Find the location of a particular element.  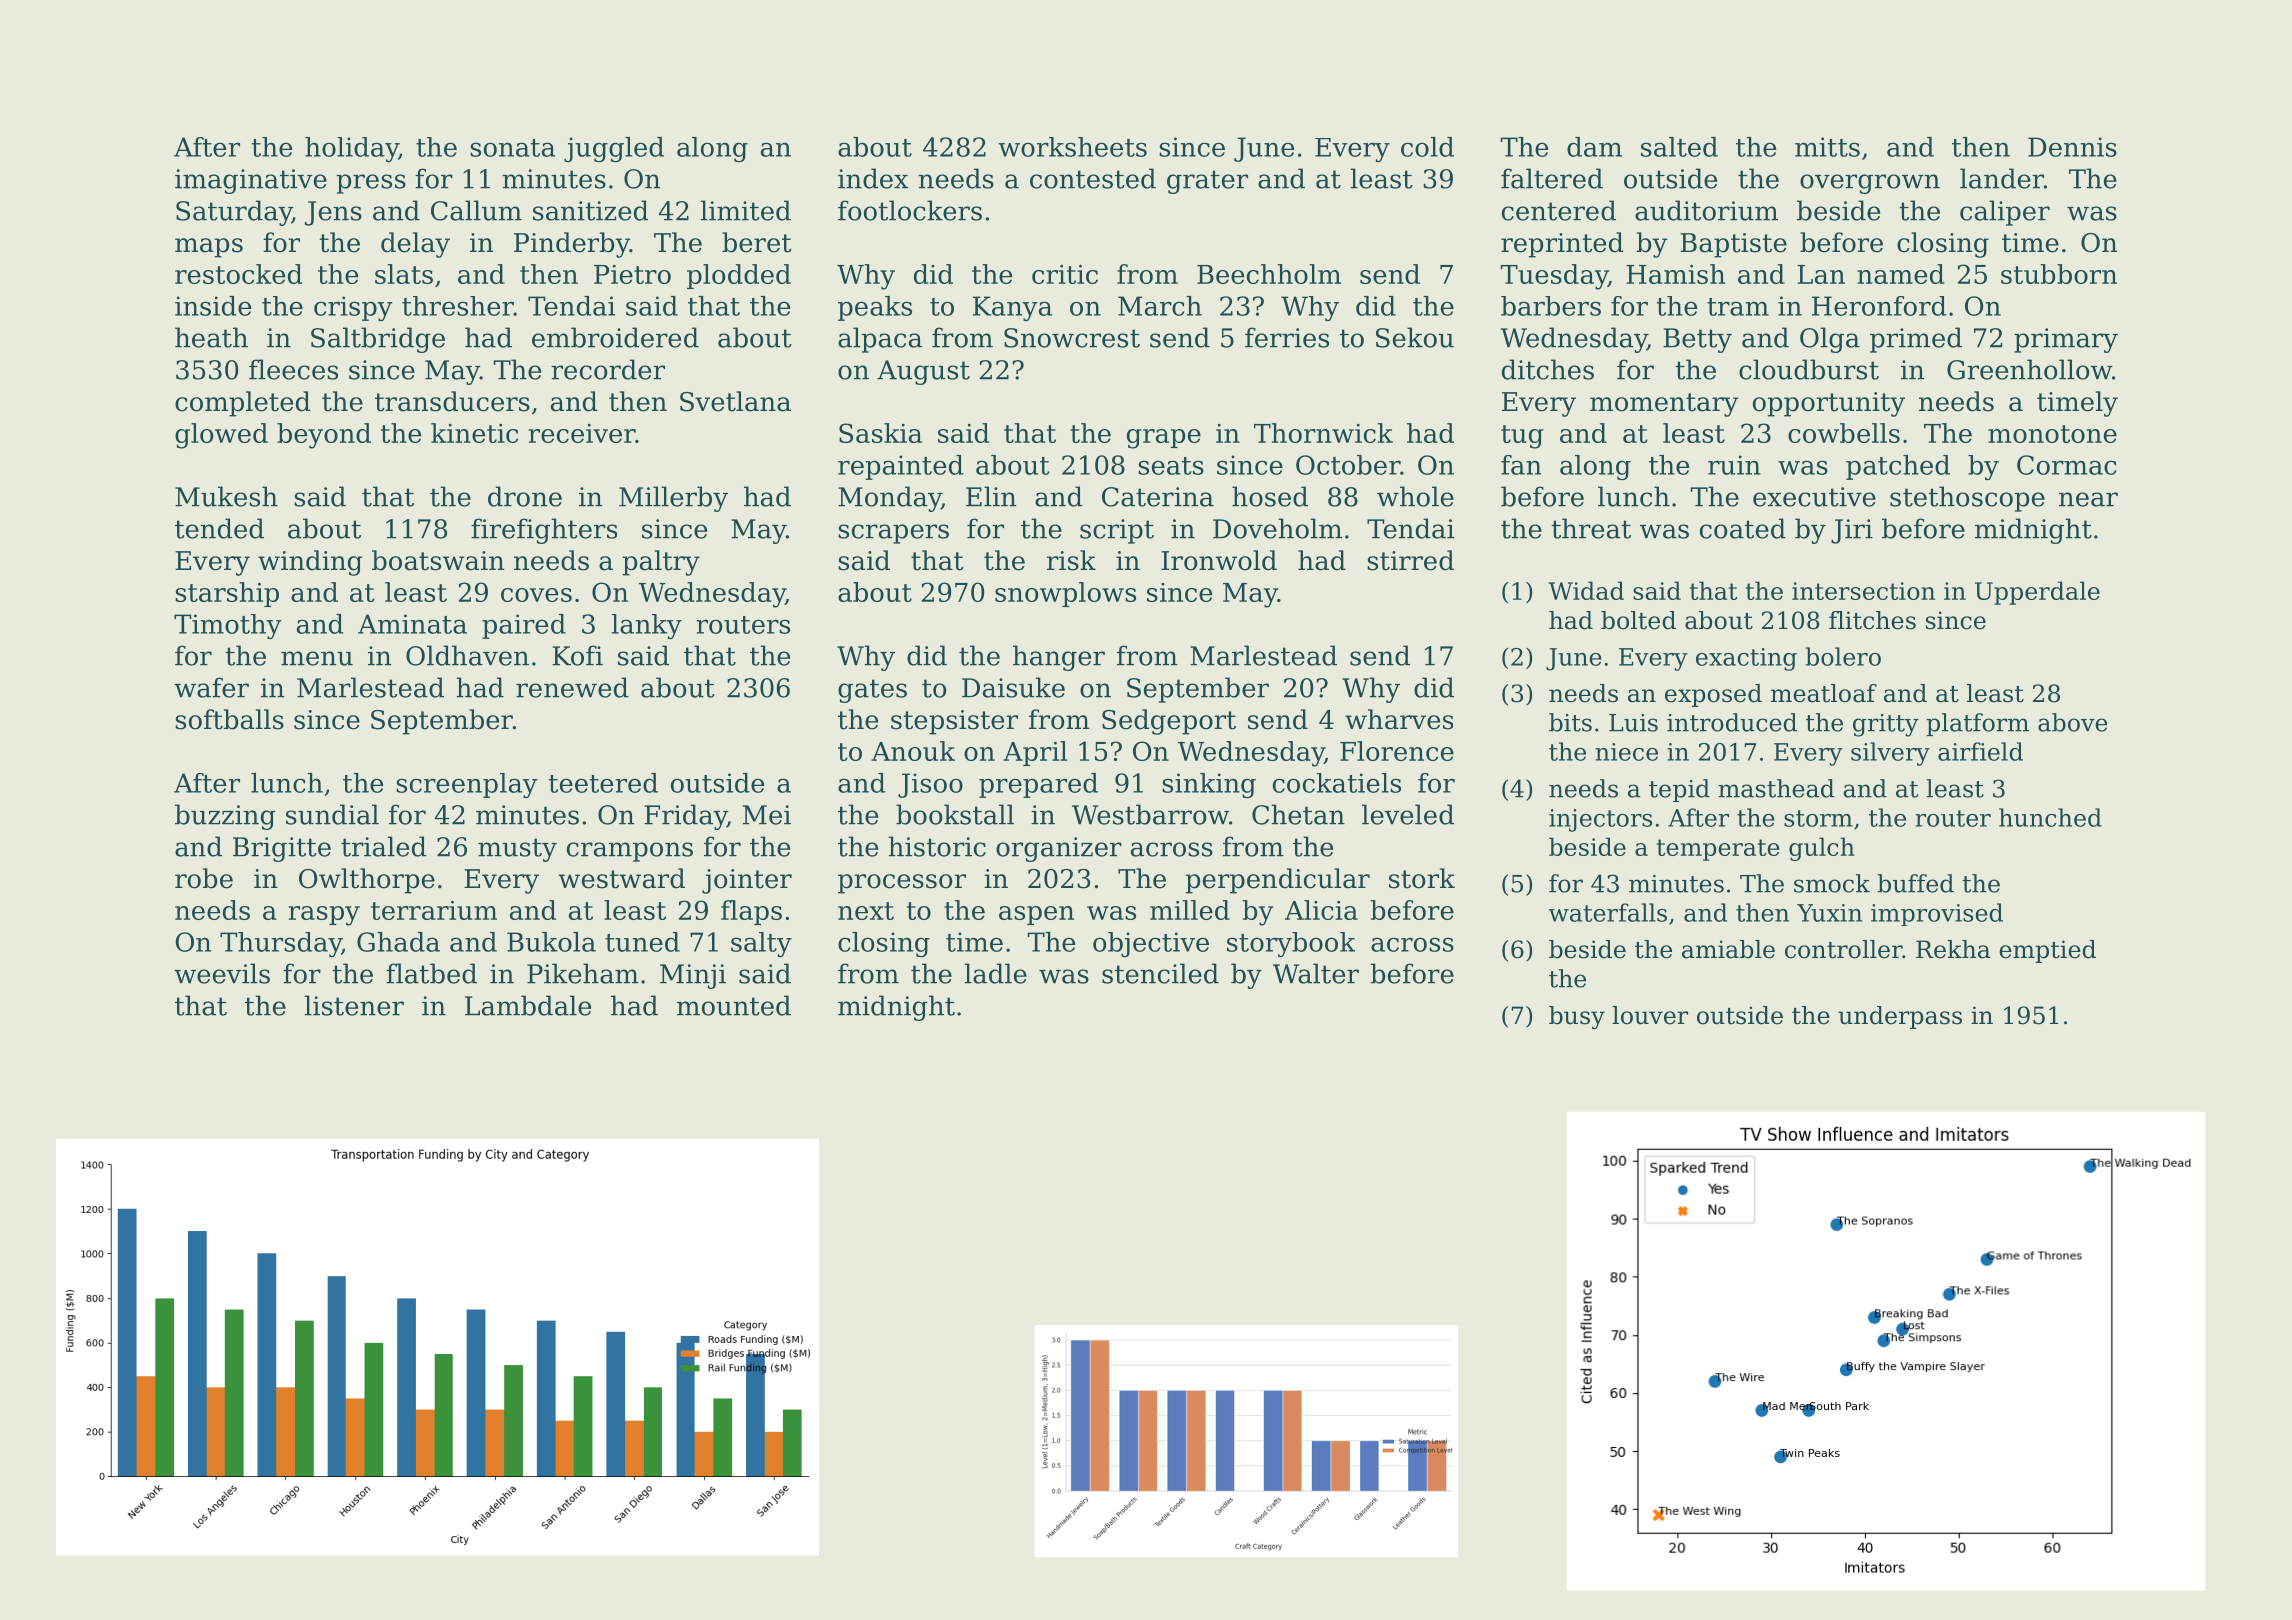

controller is located at coordinates (1843, 949).
